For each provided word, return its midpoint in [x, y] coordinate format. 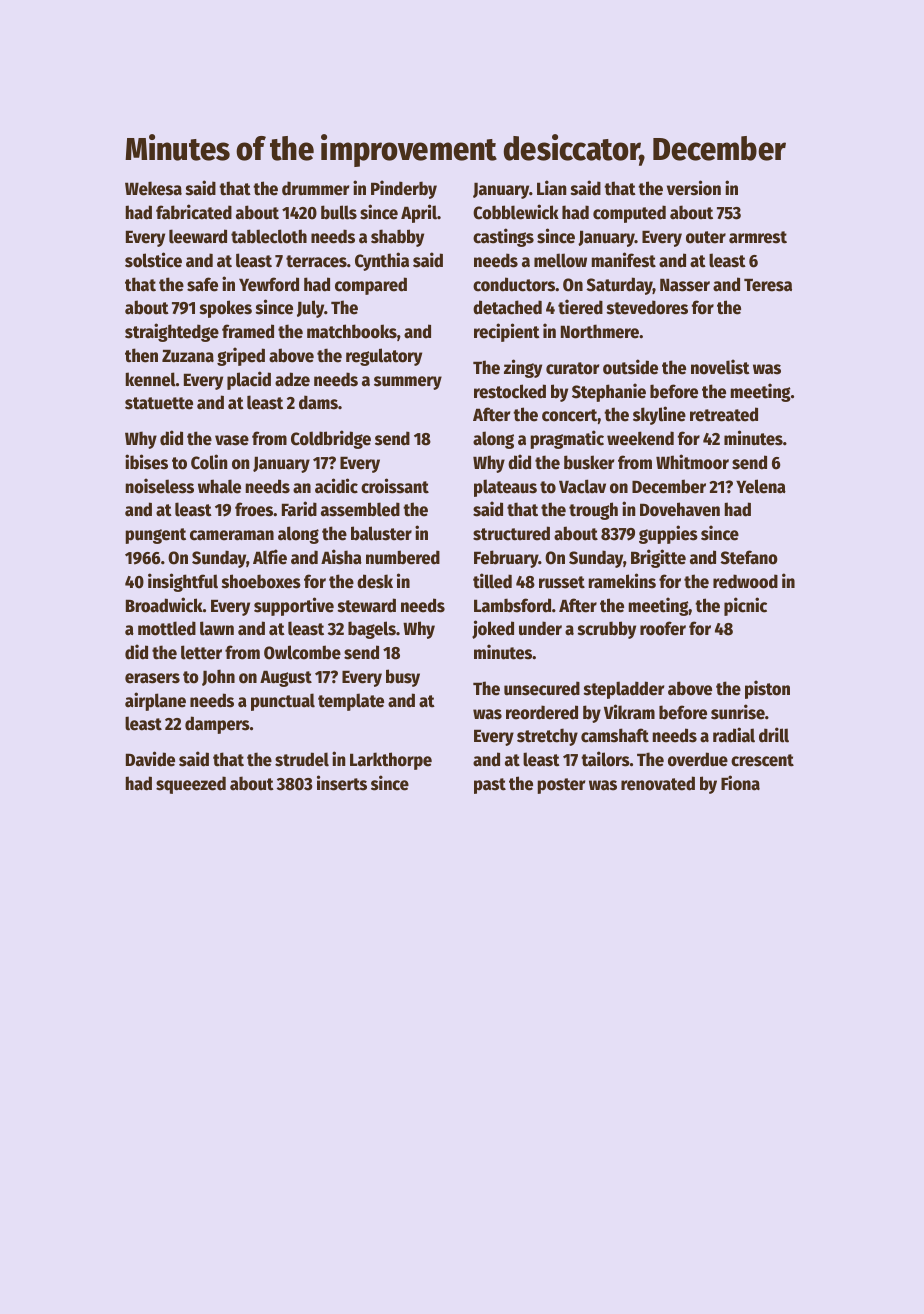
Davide [150, 759]
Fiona [740, 783]
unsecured [542, 688]
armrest [758, 237]
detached [507, 307]
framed [248, 331]
